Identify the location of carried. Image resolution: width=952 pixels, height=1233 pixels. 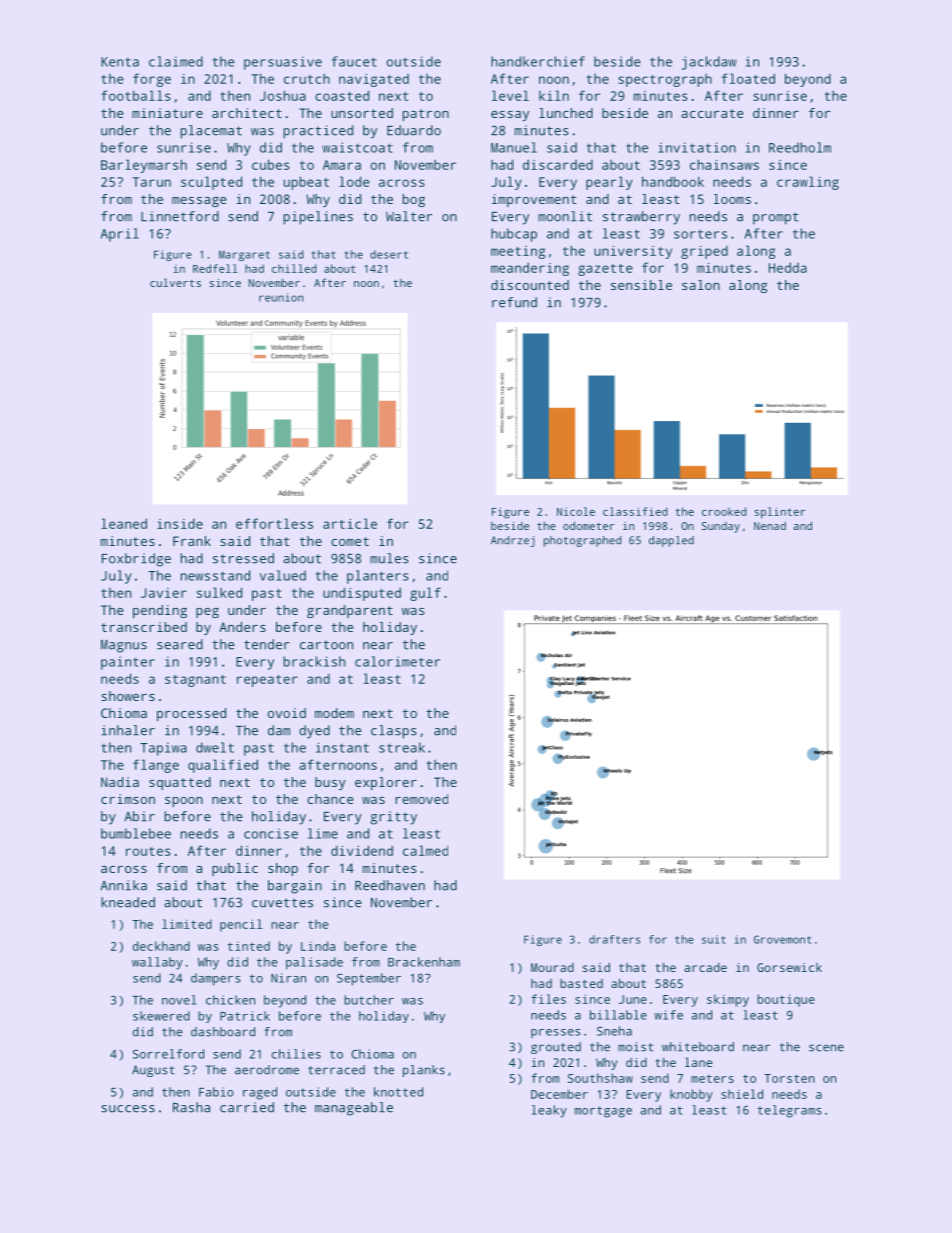
(247, 1107).
